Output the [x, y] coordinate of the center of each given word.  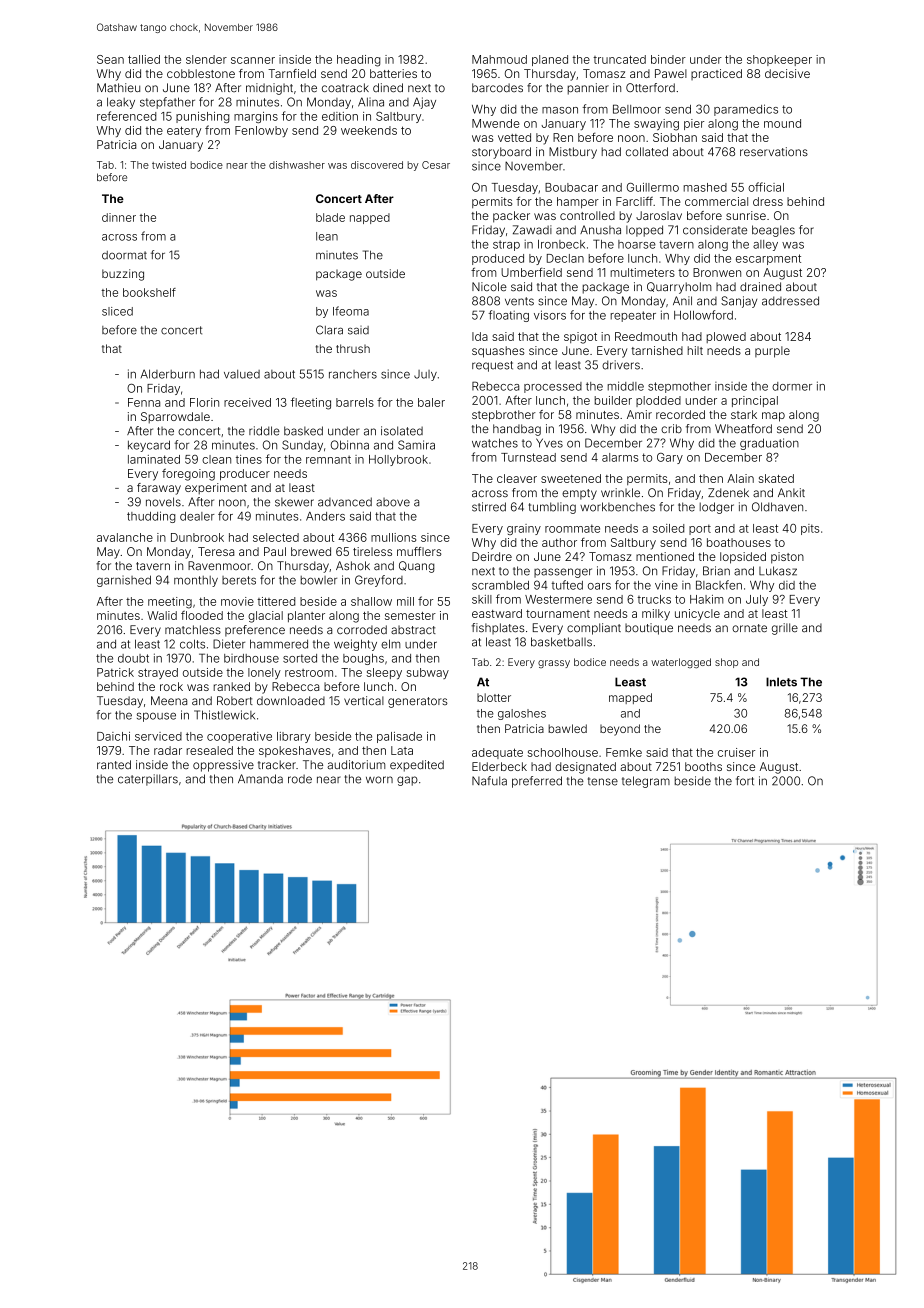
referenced [126, 116]
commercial [716, 201]
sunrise [746, 215]
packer [511, 217]
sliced [117, 311]
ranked [232, 686]
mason [560, 110]
